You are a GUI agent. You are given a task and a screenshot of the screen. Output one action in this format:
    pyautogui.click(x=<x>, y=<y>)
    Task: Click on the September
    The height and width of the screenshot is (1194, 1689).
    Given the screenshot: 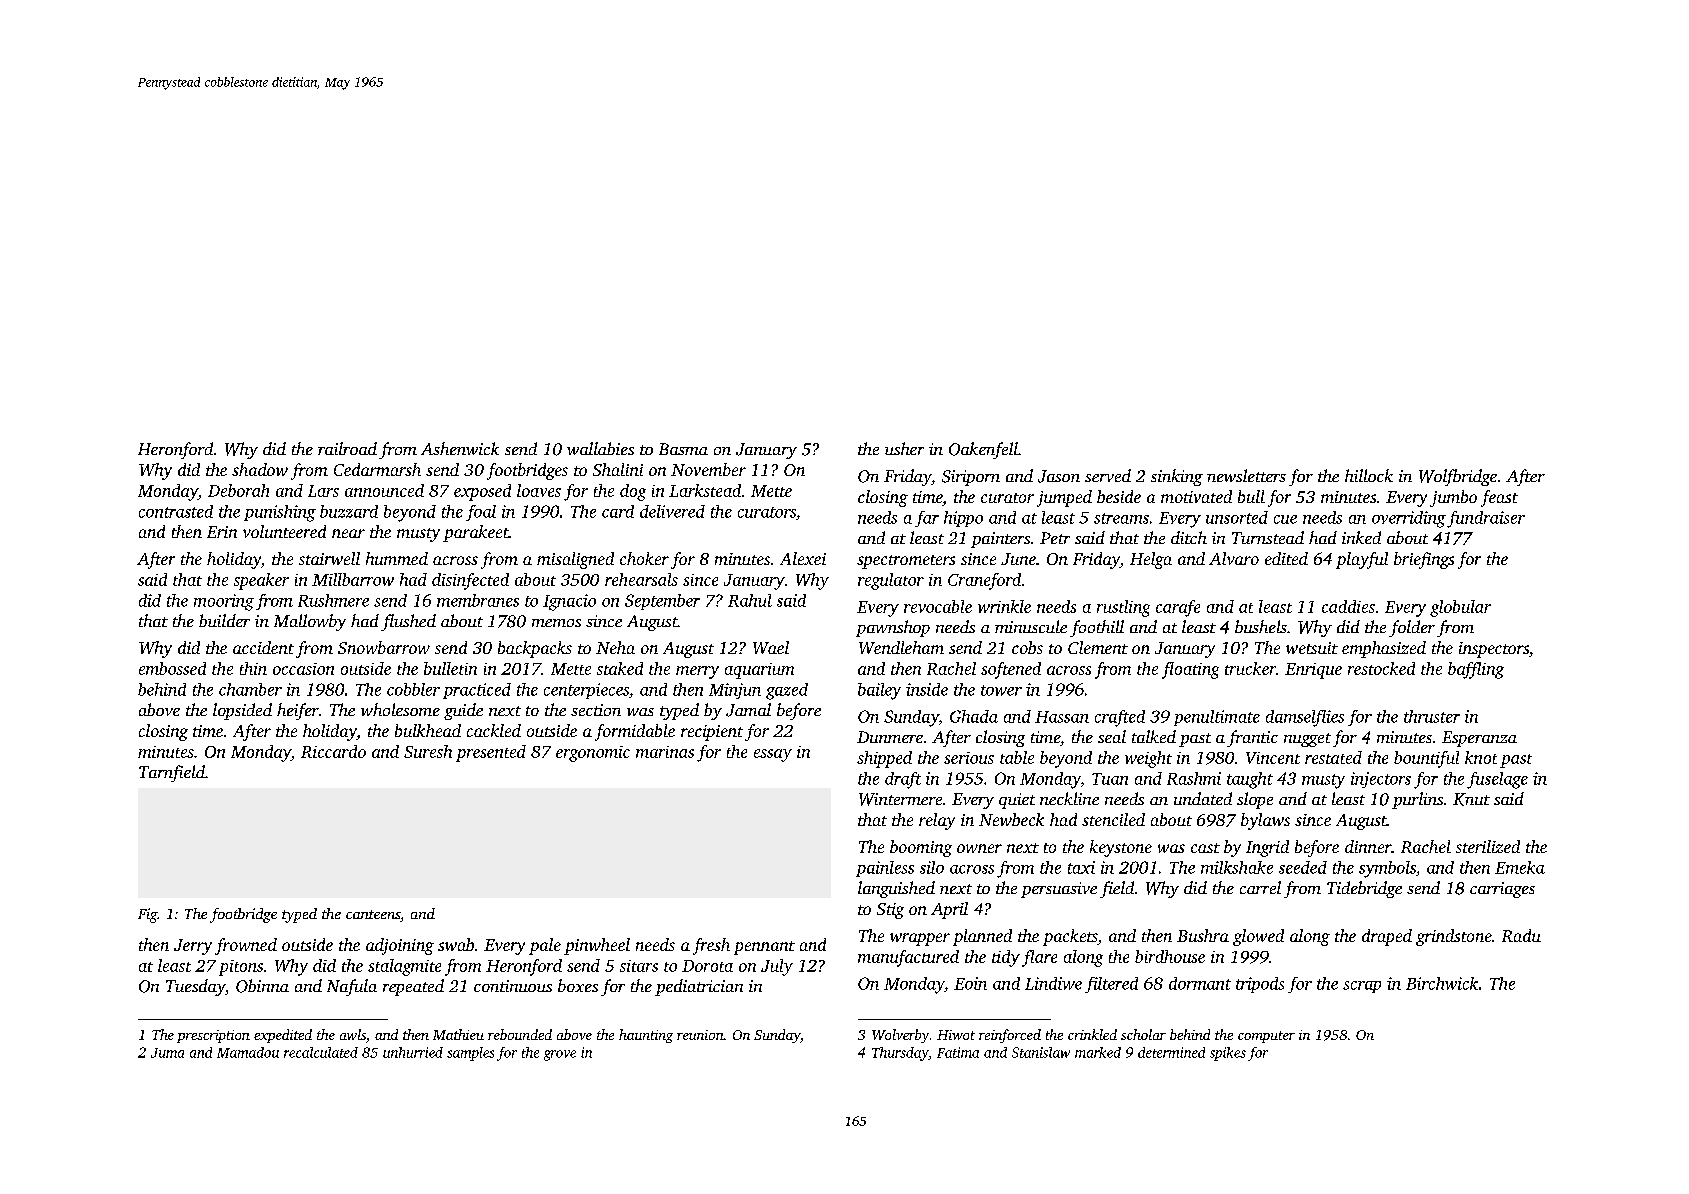 What is the action you would take?
    pyautogui.click(x=662, y=602)
